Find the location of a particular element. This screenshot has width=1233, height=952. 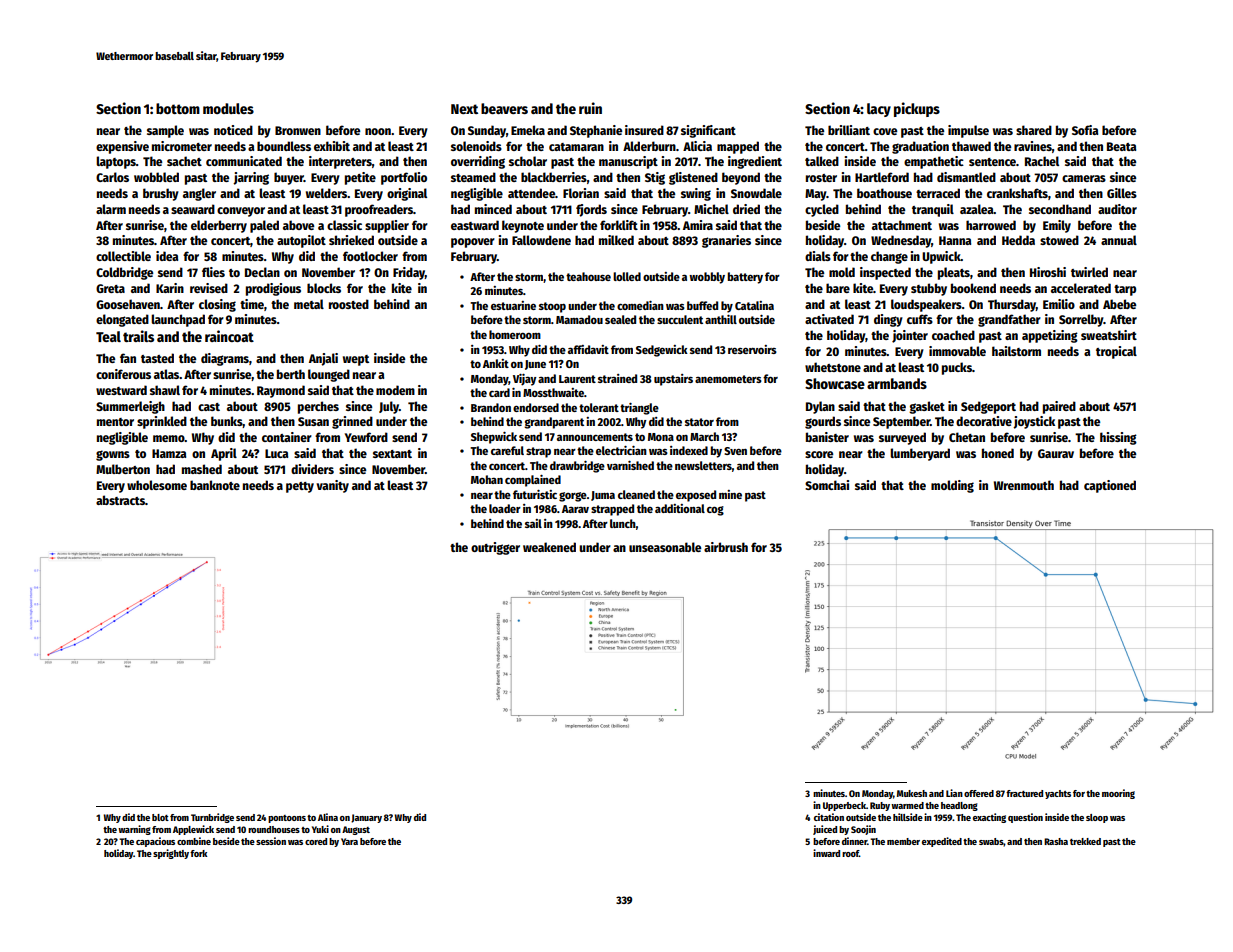

Stig is located at coordinates (655, 178).
